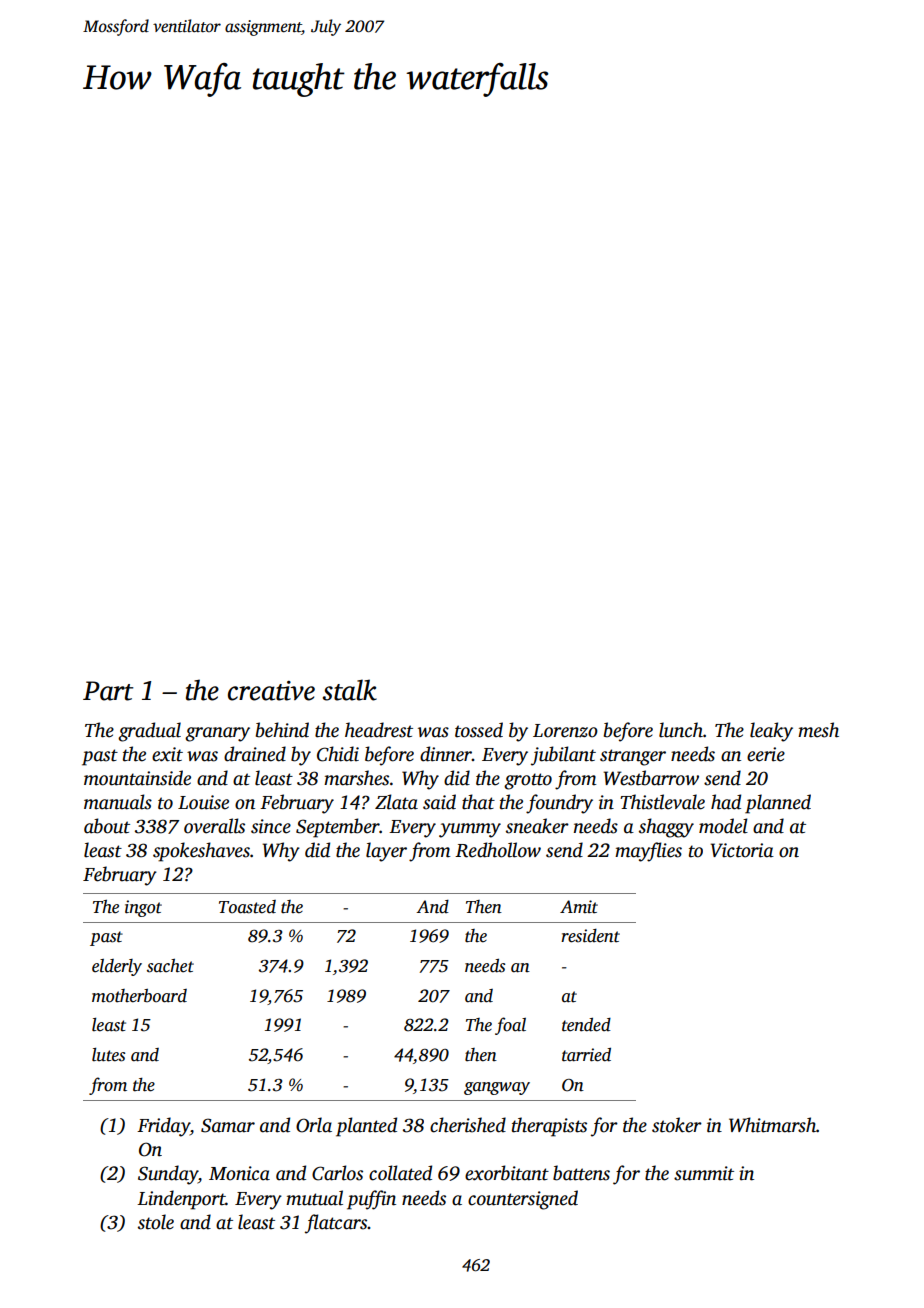  What do you see at coordinates (371, 1200) in the screenshot?
I see `puffin` at bounding box center [371, 1200].
